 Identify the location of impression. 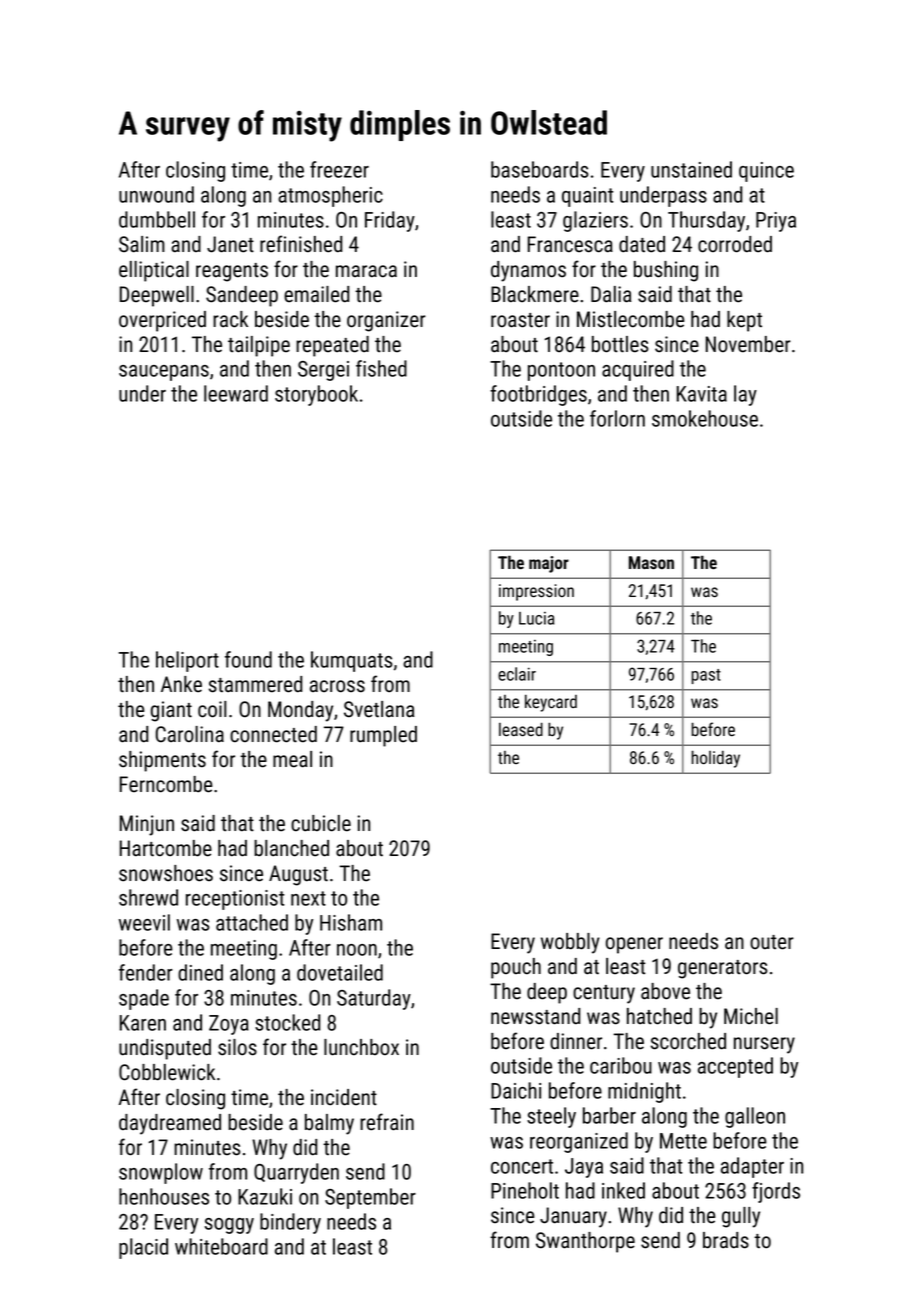
(536, 592).
